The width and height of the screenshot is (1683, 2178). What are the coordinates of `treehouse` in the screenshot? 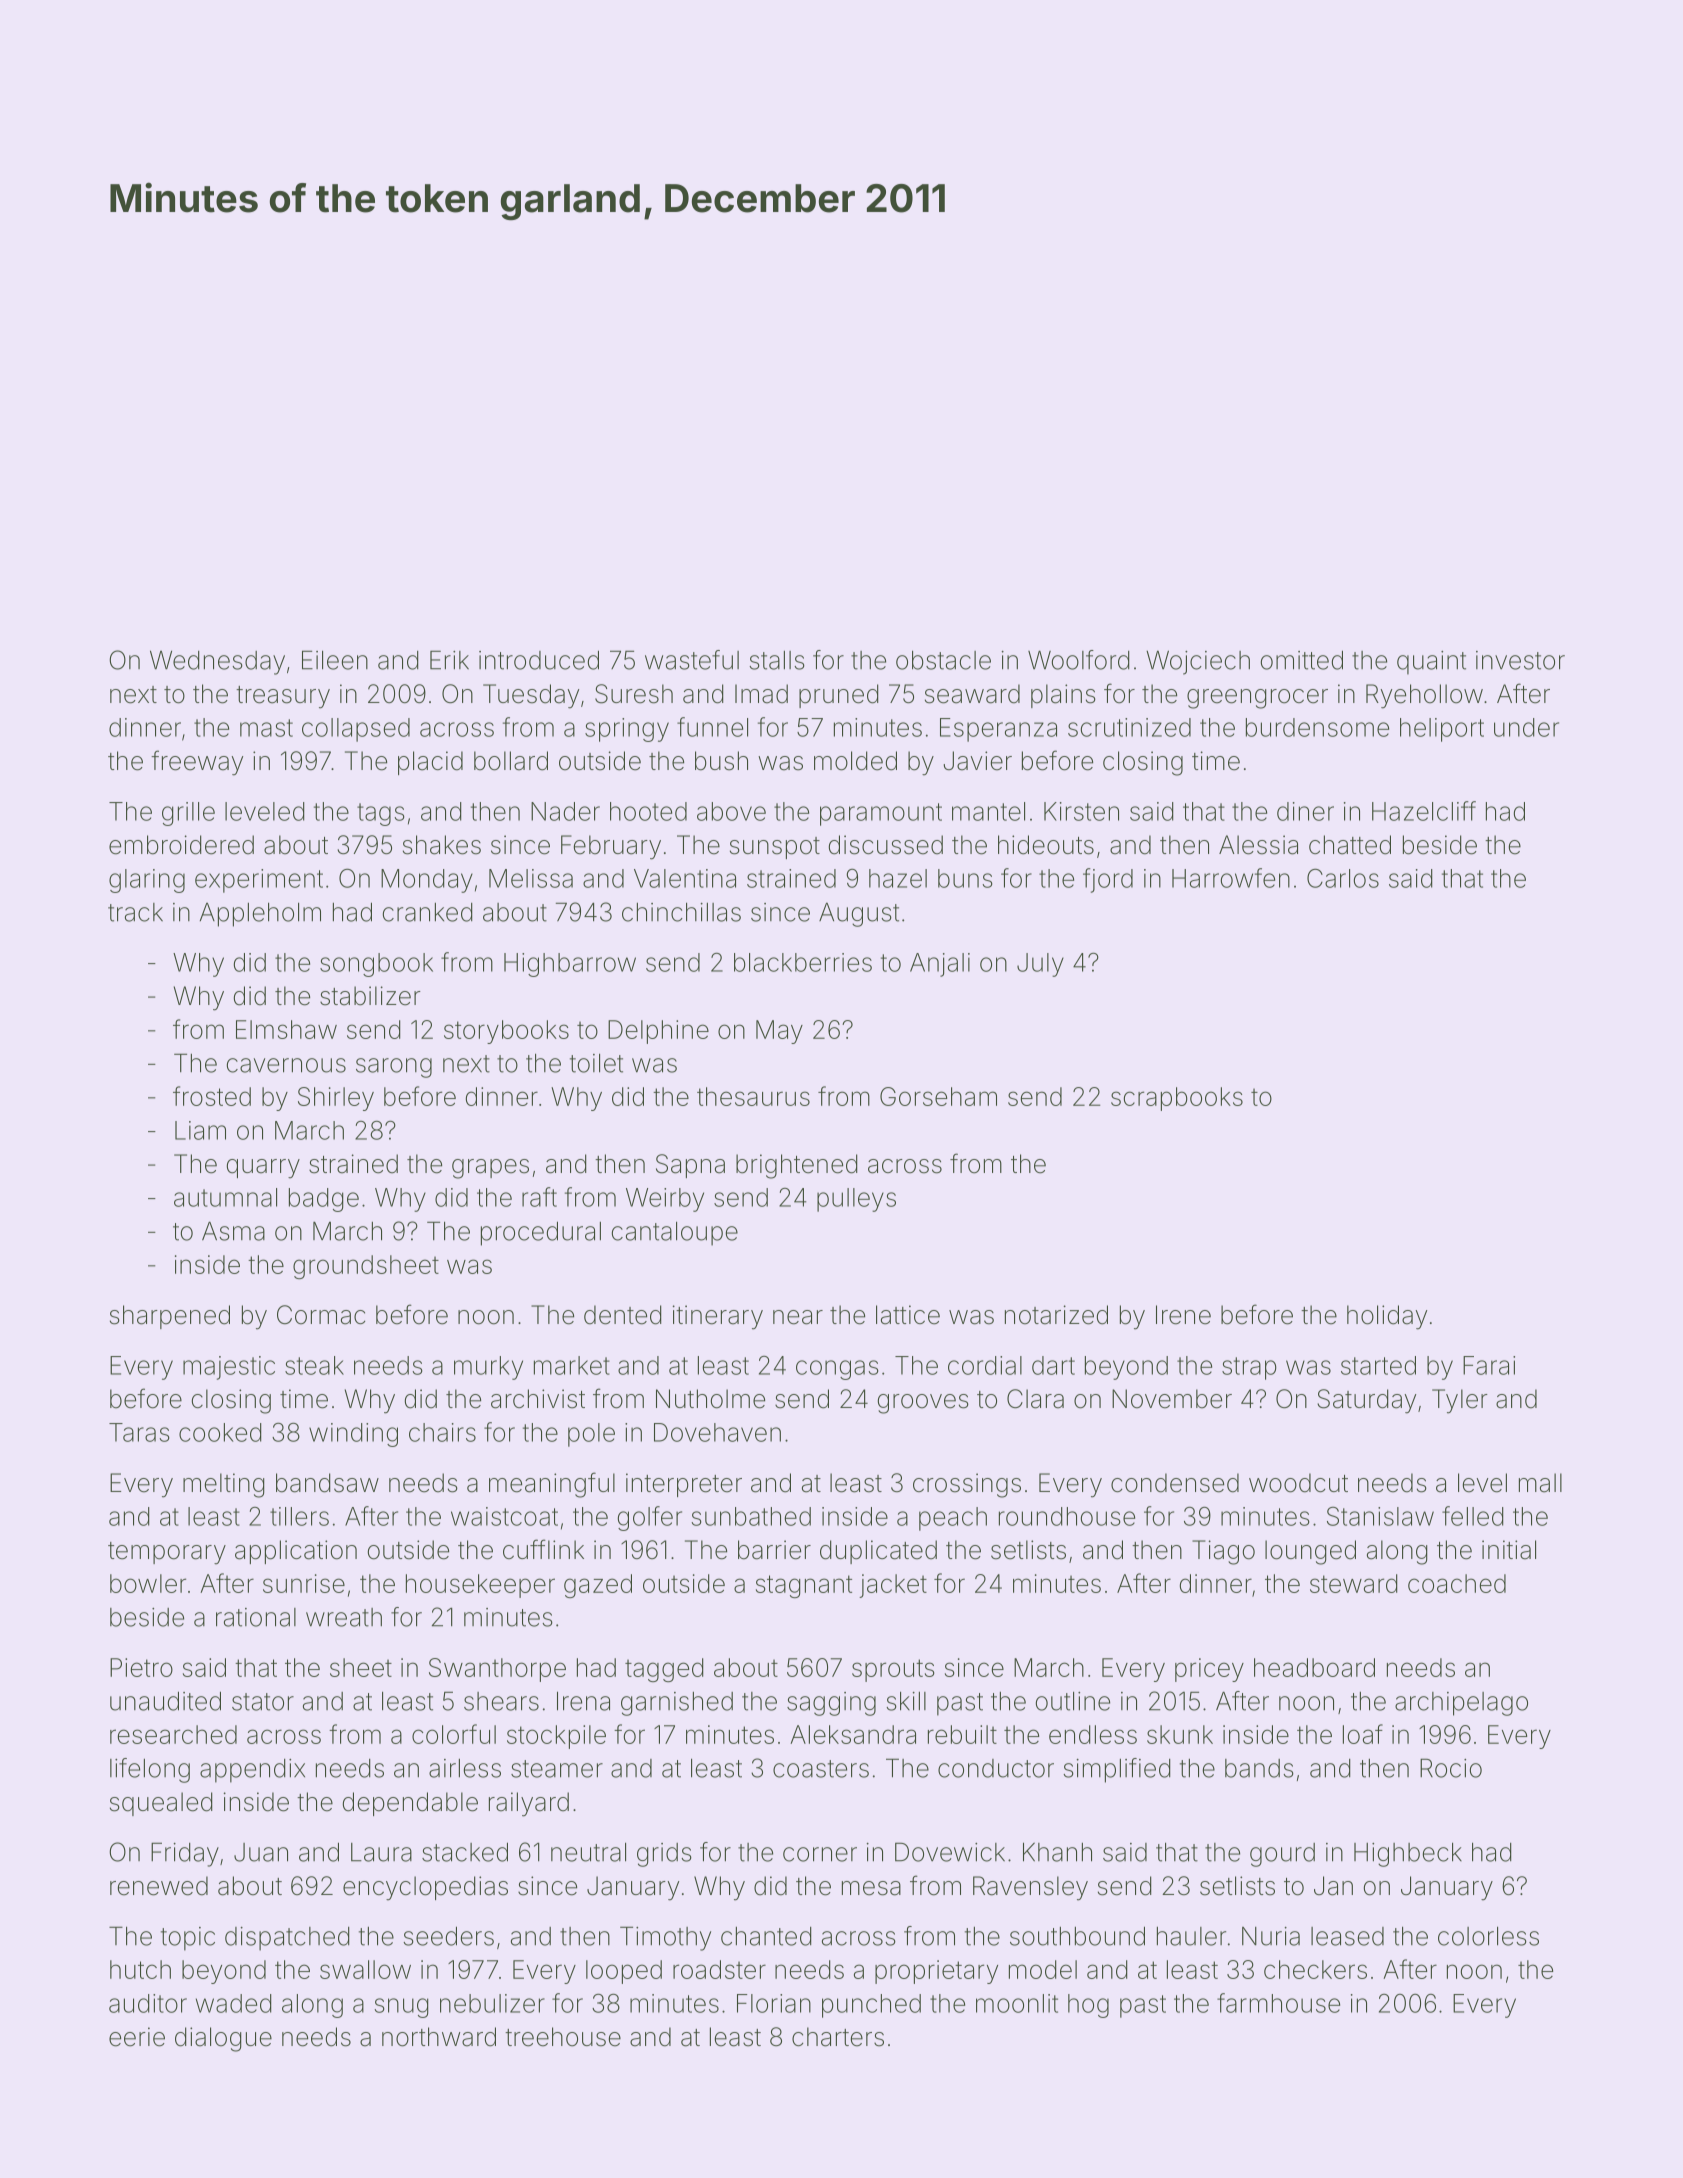 It's located at (563, 2037).
